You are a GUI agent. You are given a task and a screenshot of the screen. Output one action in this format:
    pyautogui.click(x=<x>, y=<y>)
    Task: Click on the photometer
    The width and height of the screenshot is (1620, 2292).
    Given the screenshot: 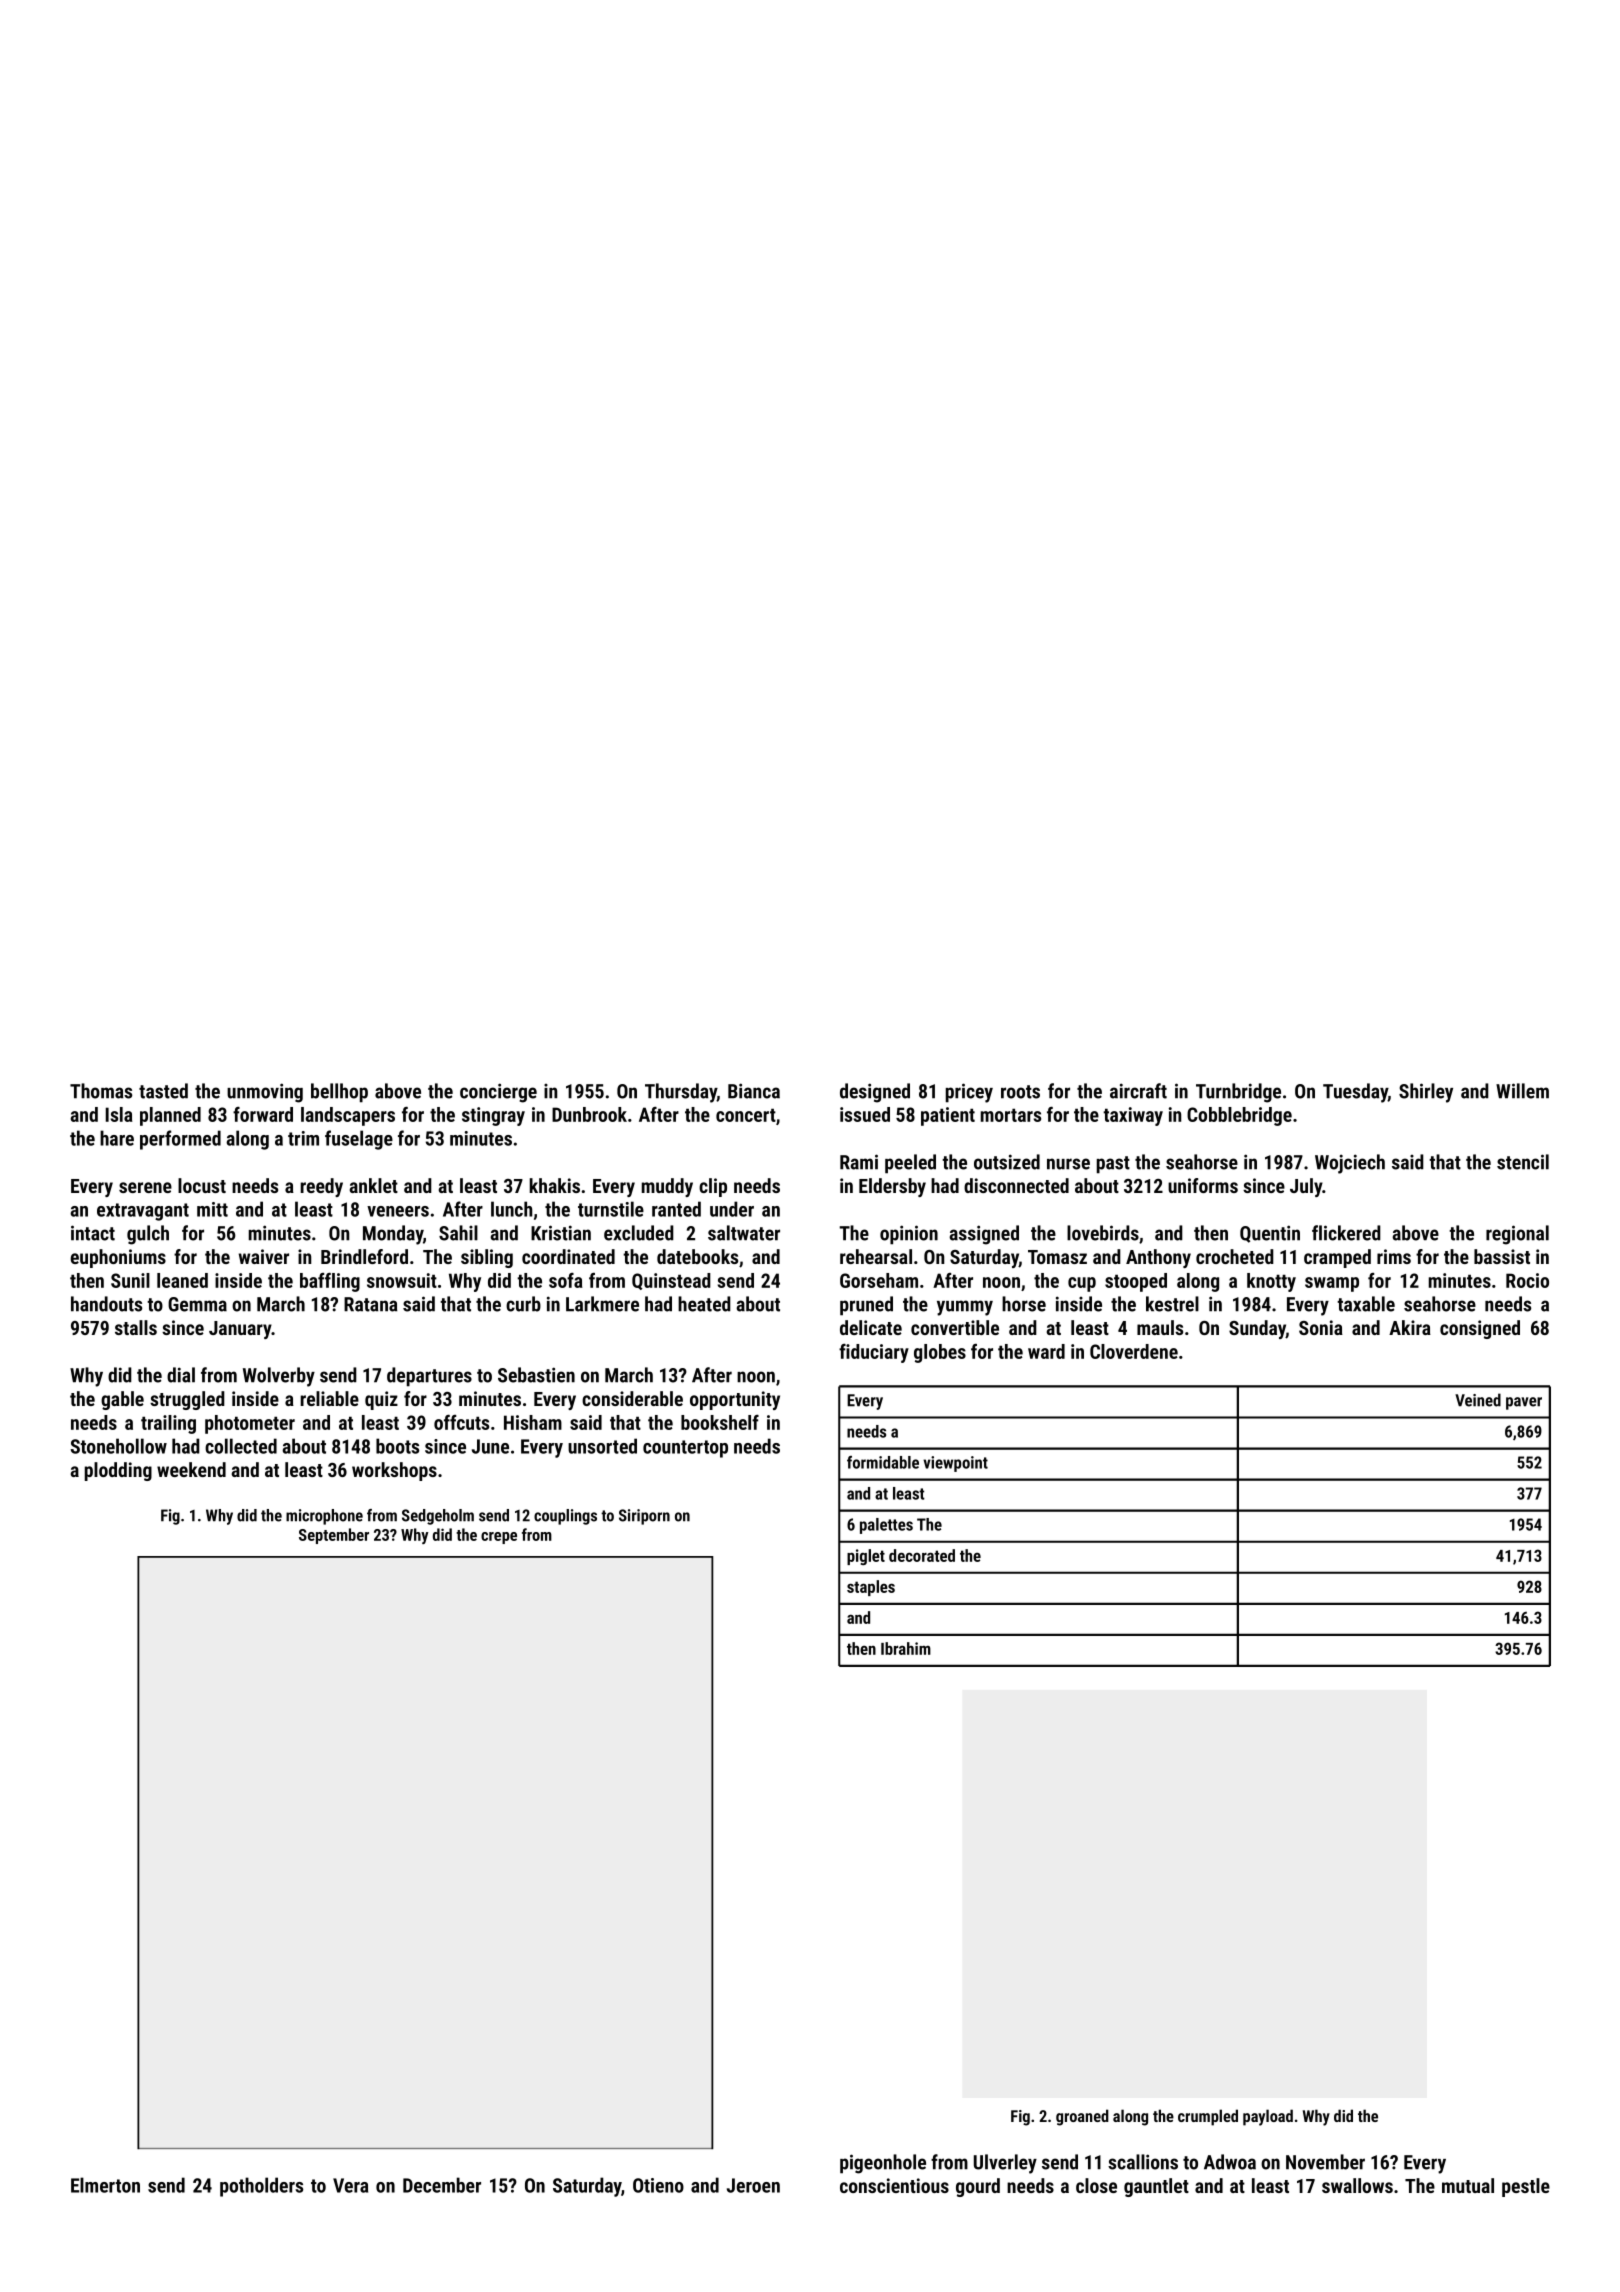 What is the action you would take?
    pyautogui.click(x=250, y=1424)
